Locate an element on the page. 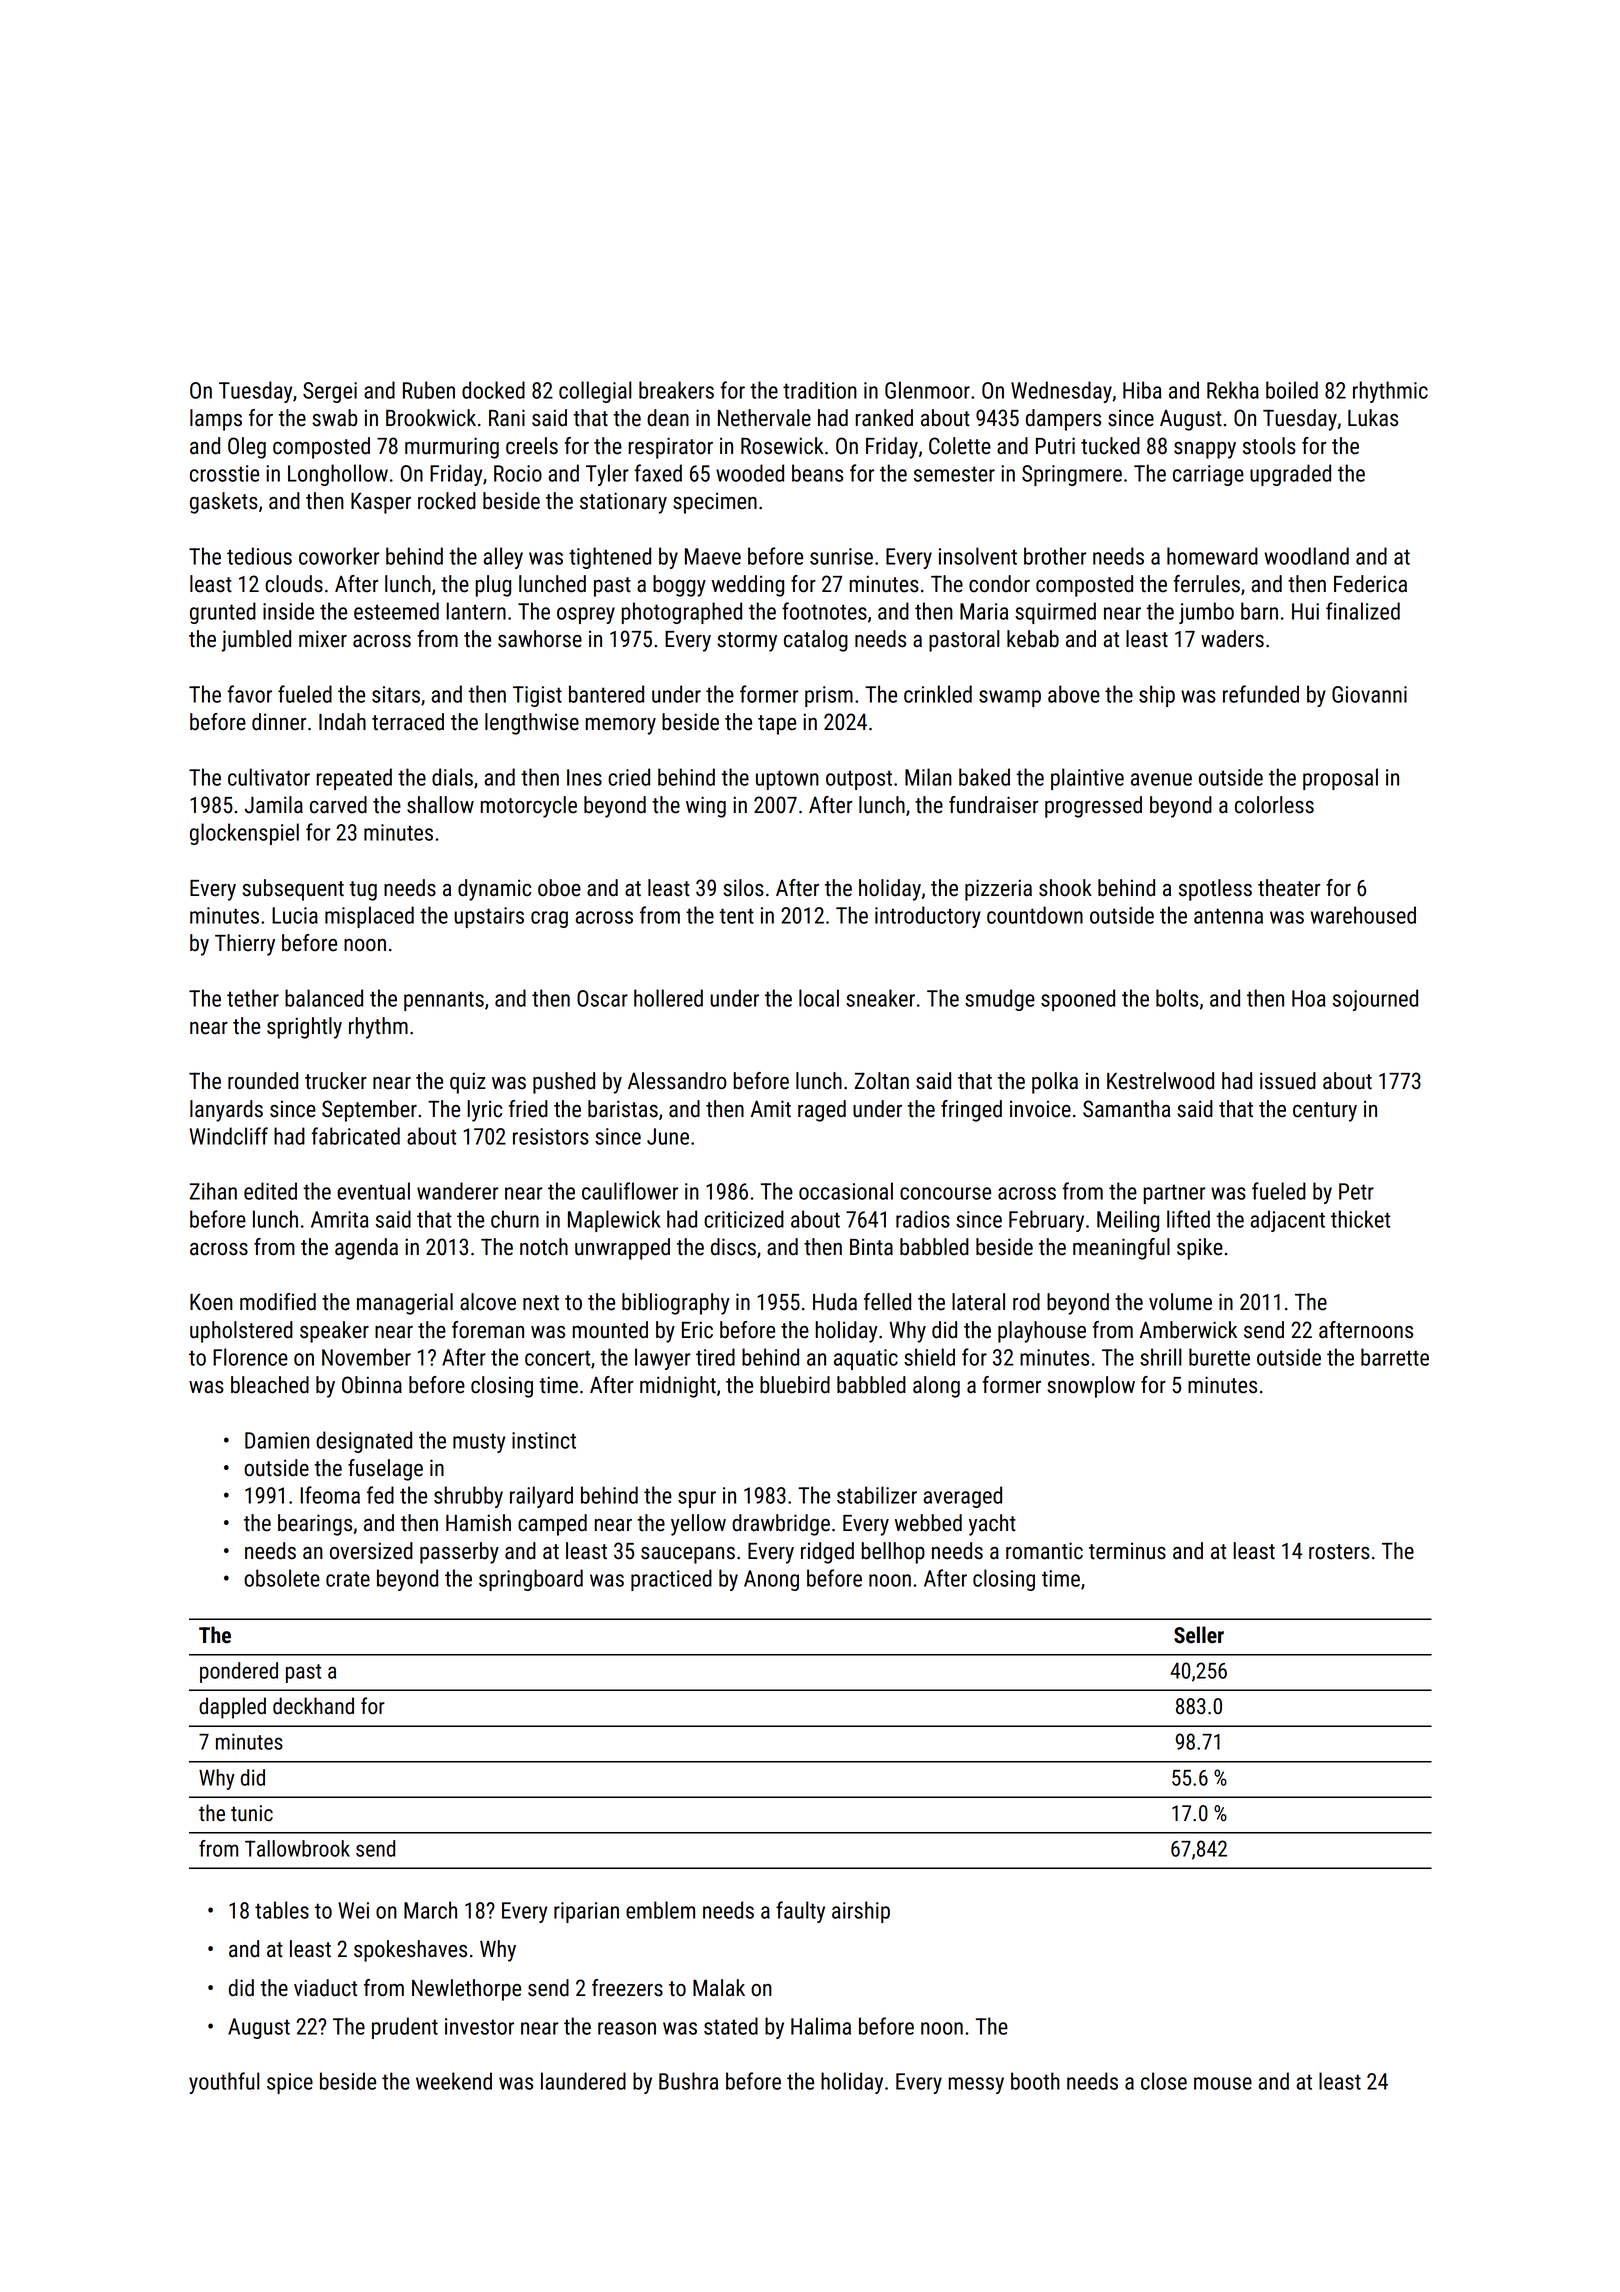 Image resolution: width=1620 pixels, height=2292 pixels. photographed is located at coordinates (681, 613).
